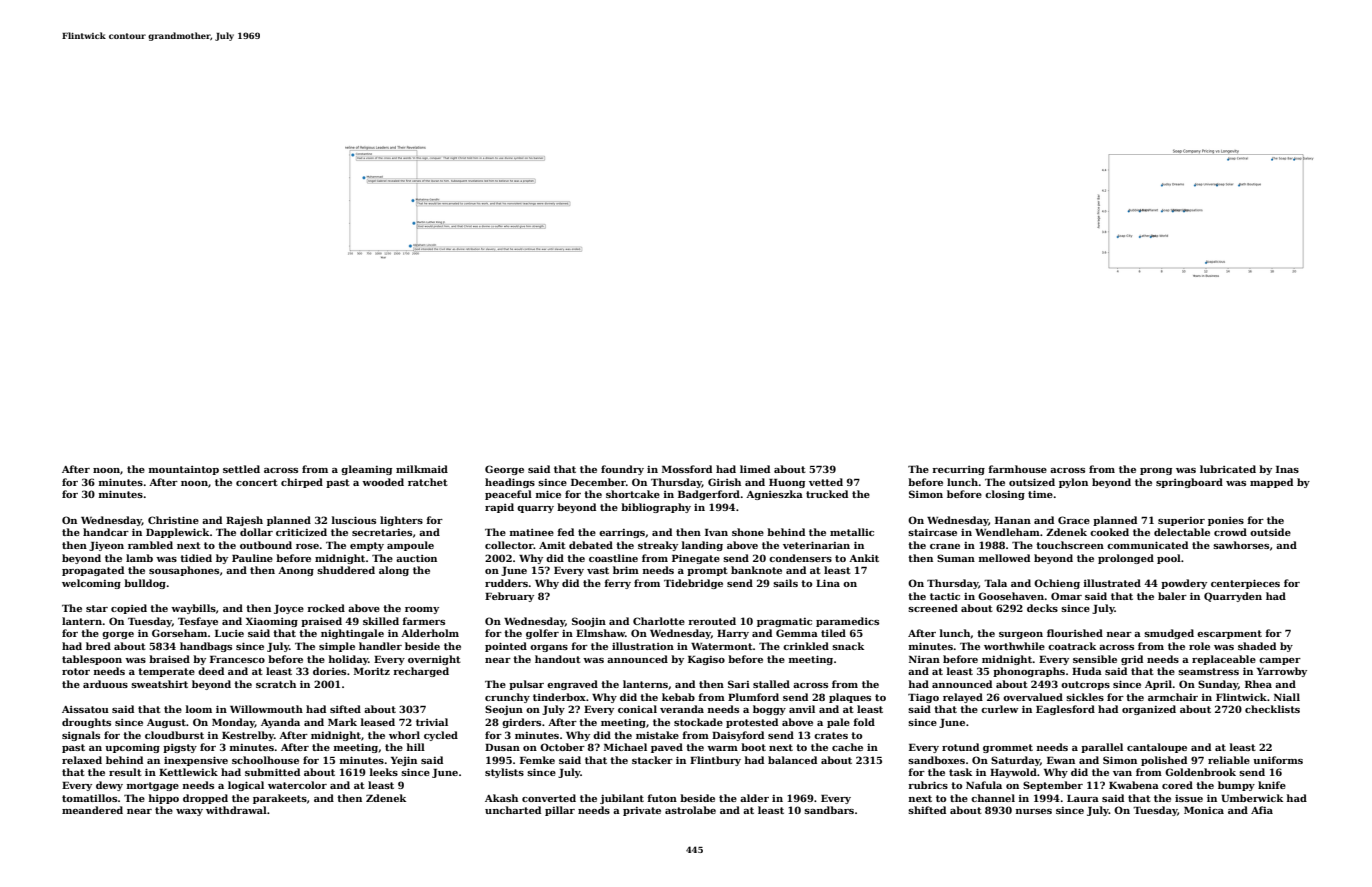 The image size is (1372, 887). I want to click on pillar, so click(560, 811).
